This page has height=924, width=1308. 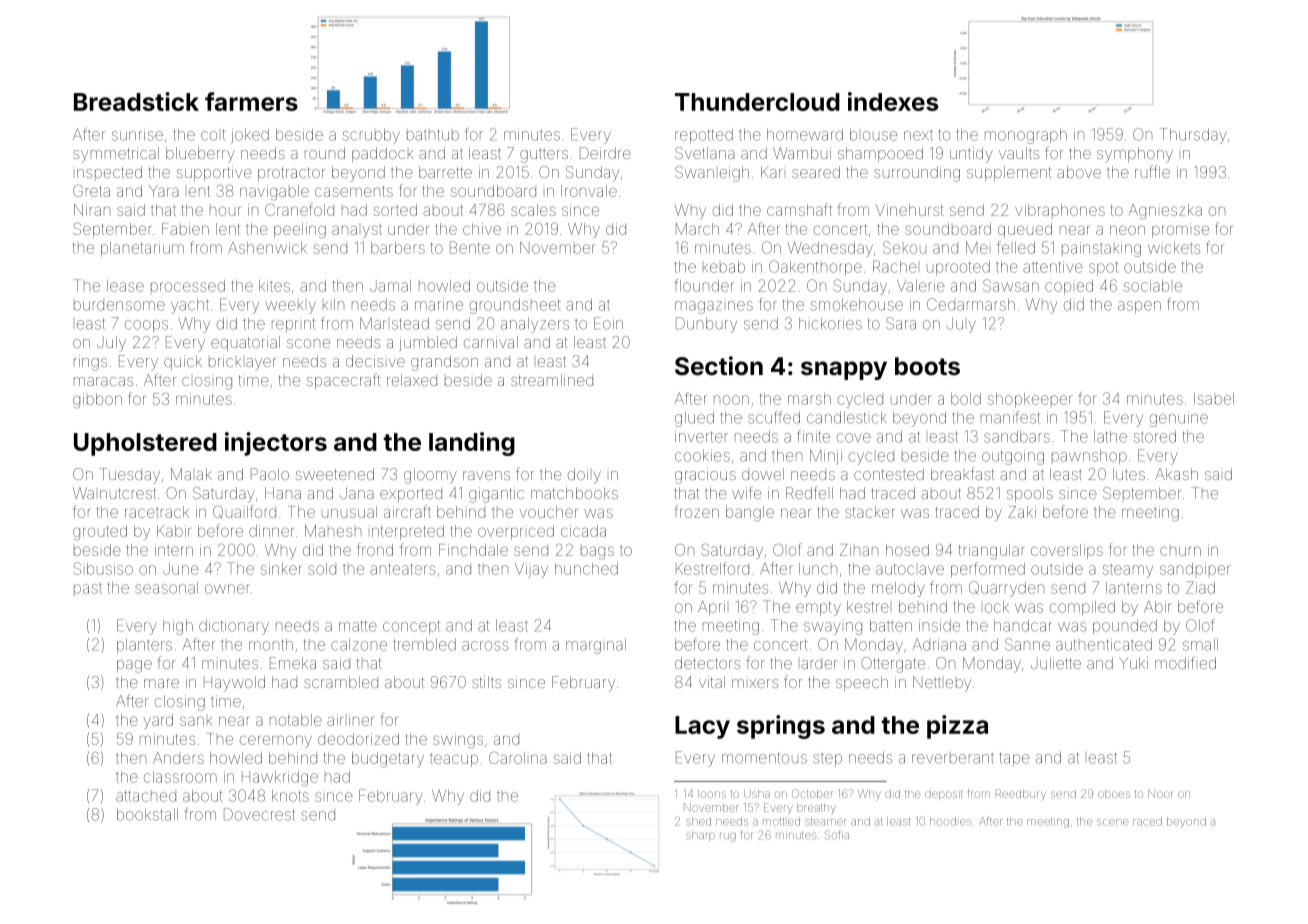 What do you see at coordinates (259, 814) in the page?
I see `Dovecrest` at bounding box center [259, 814].
